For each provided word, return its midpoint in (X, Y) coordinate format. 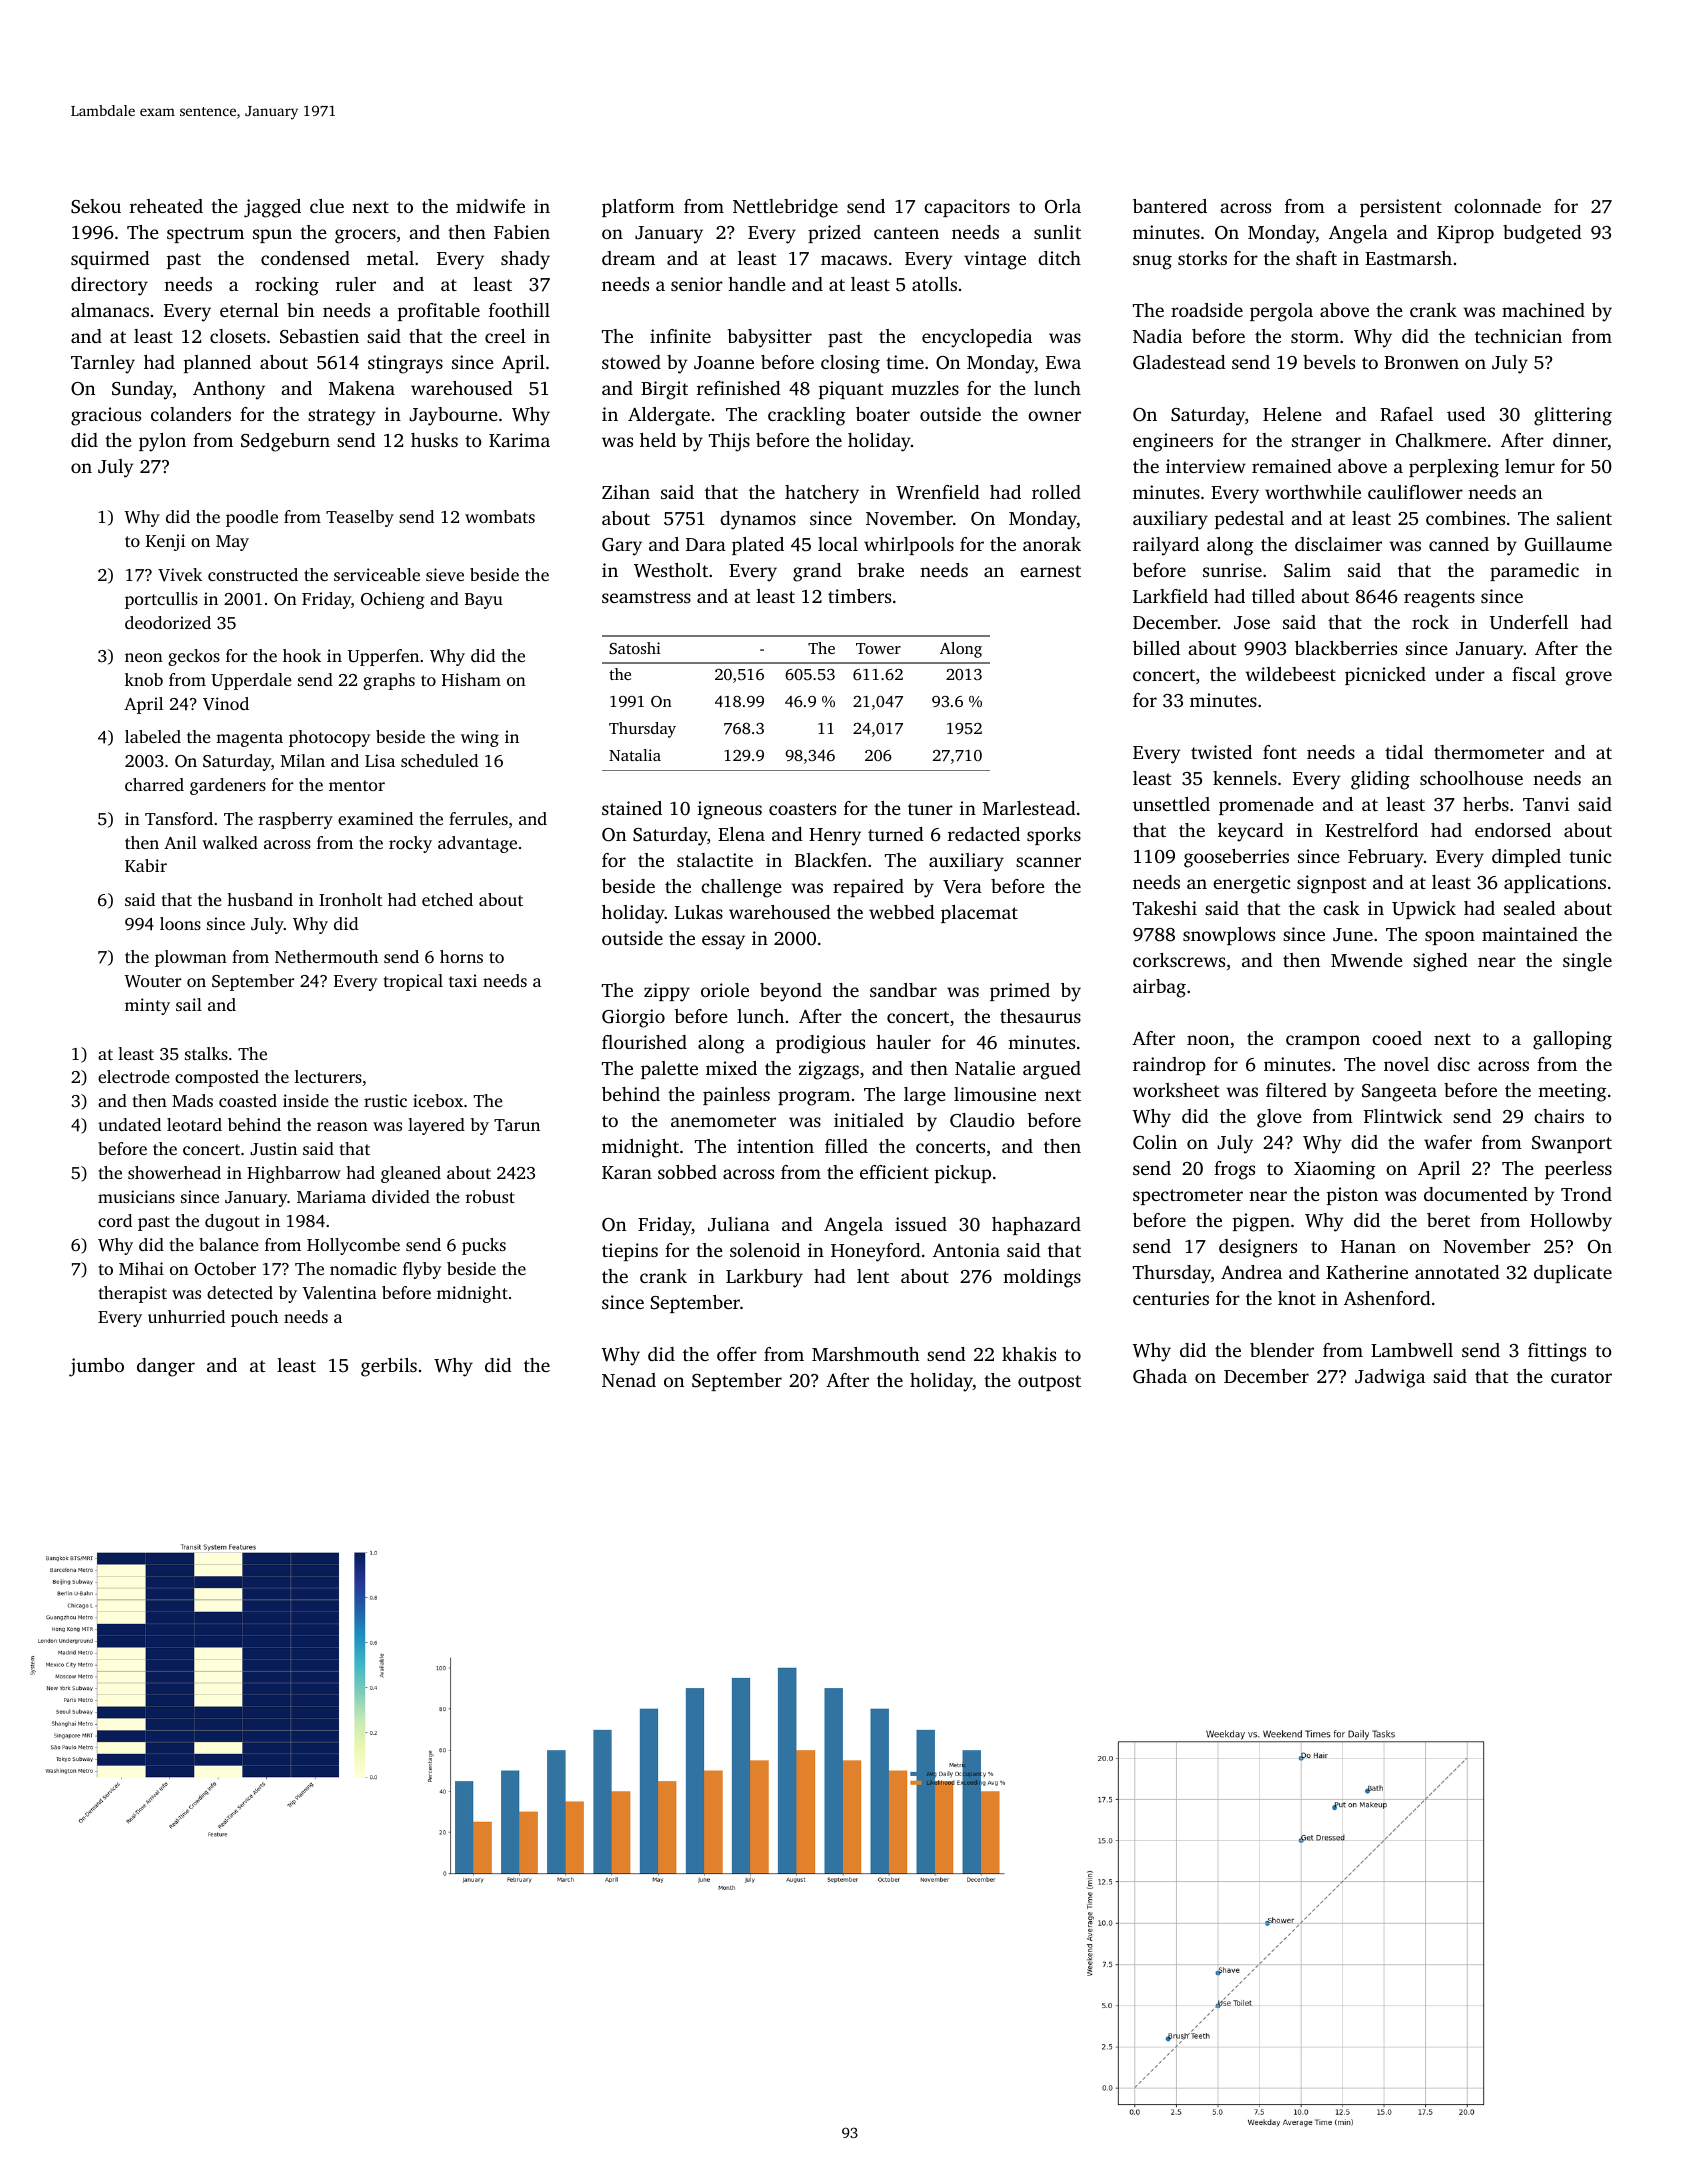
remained (1292, 466)
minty (147, 1006)
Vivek (180, 575)
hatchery (822, 494)
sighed (1440, 962)
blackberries (1346, 648)
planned (217, 364)
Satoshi (635, 648)
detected (240, 1292)
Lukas (699, 912)
